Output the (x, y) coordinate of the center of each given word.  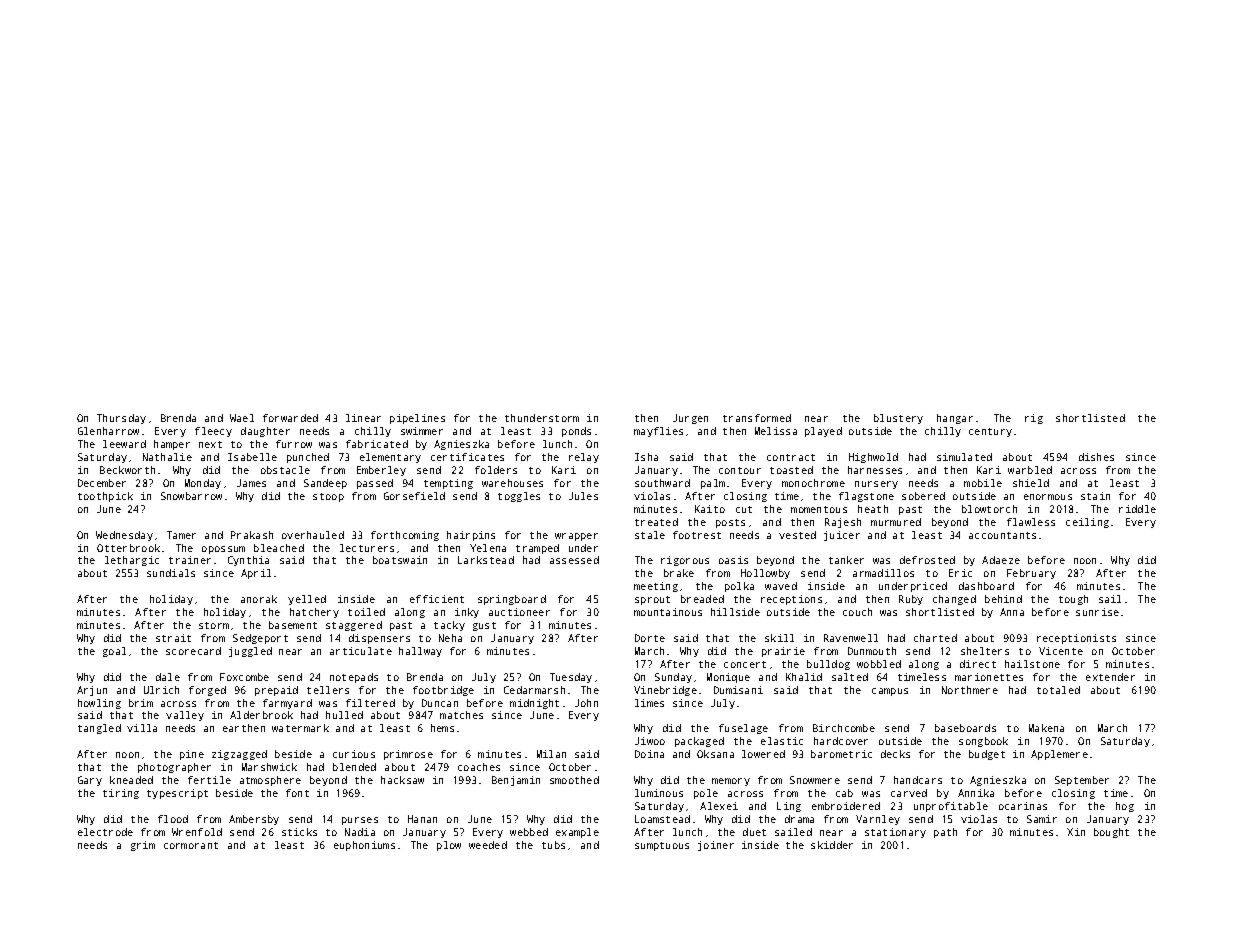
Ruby (911, 600)
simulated (964, 457)
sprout (652, 600)
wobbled (879, 664)
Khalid (804, 677)
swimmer (422, 431)
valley (185, 716)
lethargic (132, 561)
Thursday (121, 419)
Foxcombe (244, 677)
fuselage (743, 729)
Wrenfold (197, 832)
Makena (1046, 728)
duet (754, 832)
